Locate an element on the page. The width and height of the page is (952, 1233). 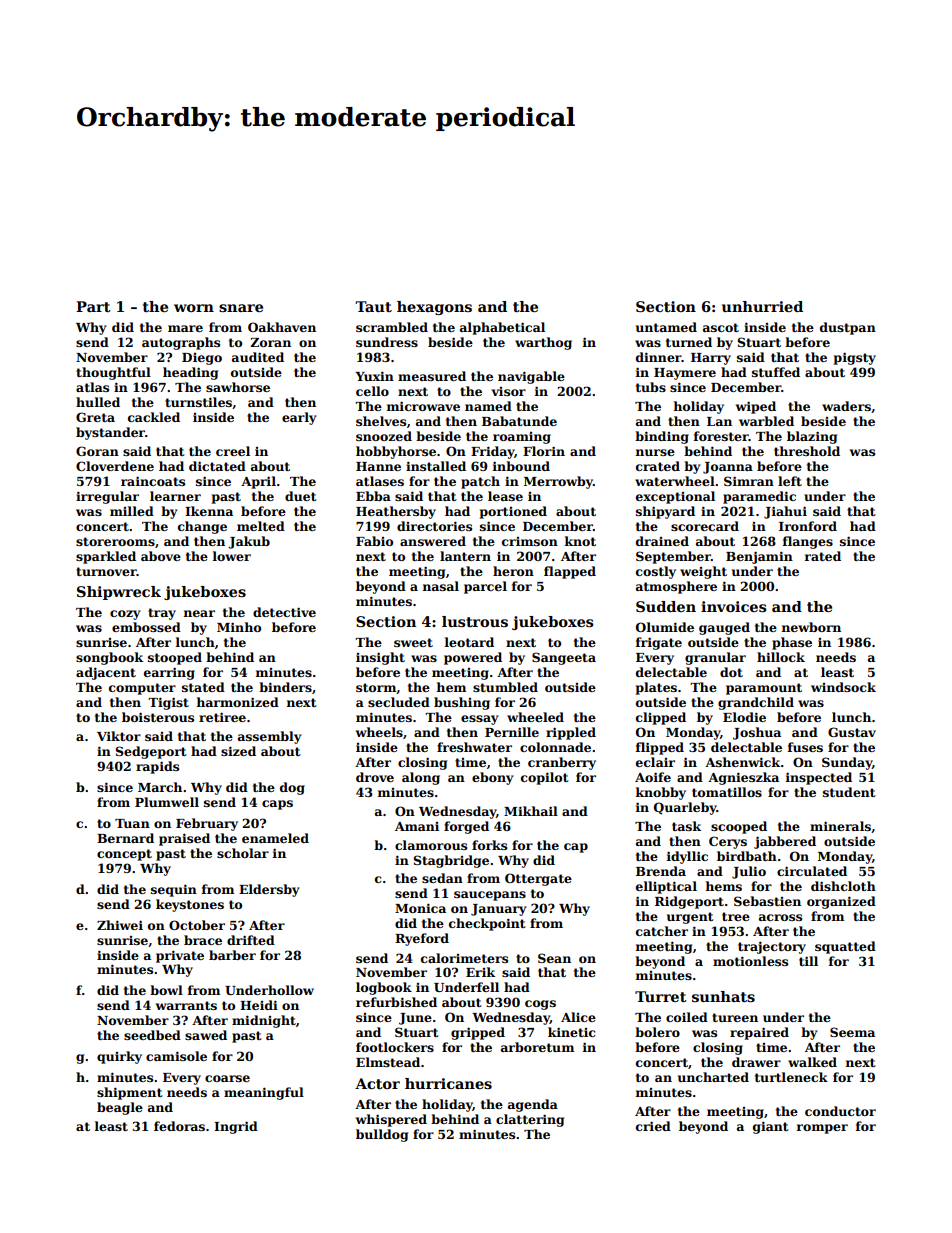
snare is located at coordinates (241, 308).
